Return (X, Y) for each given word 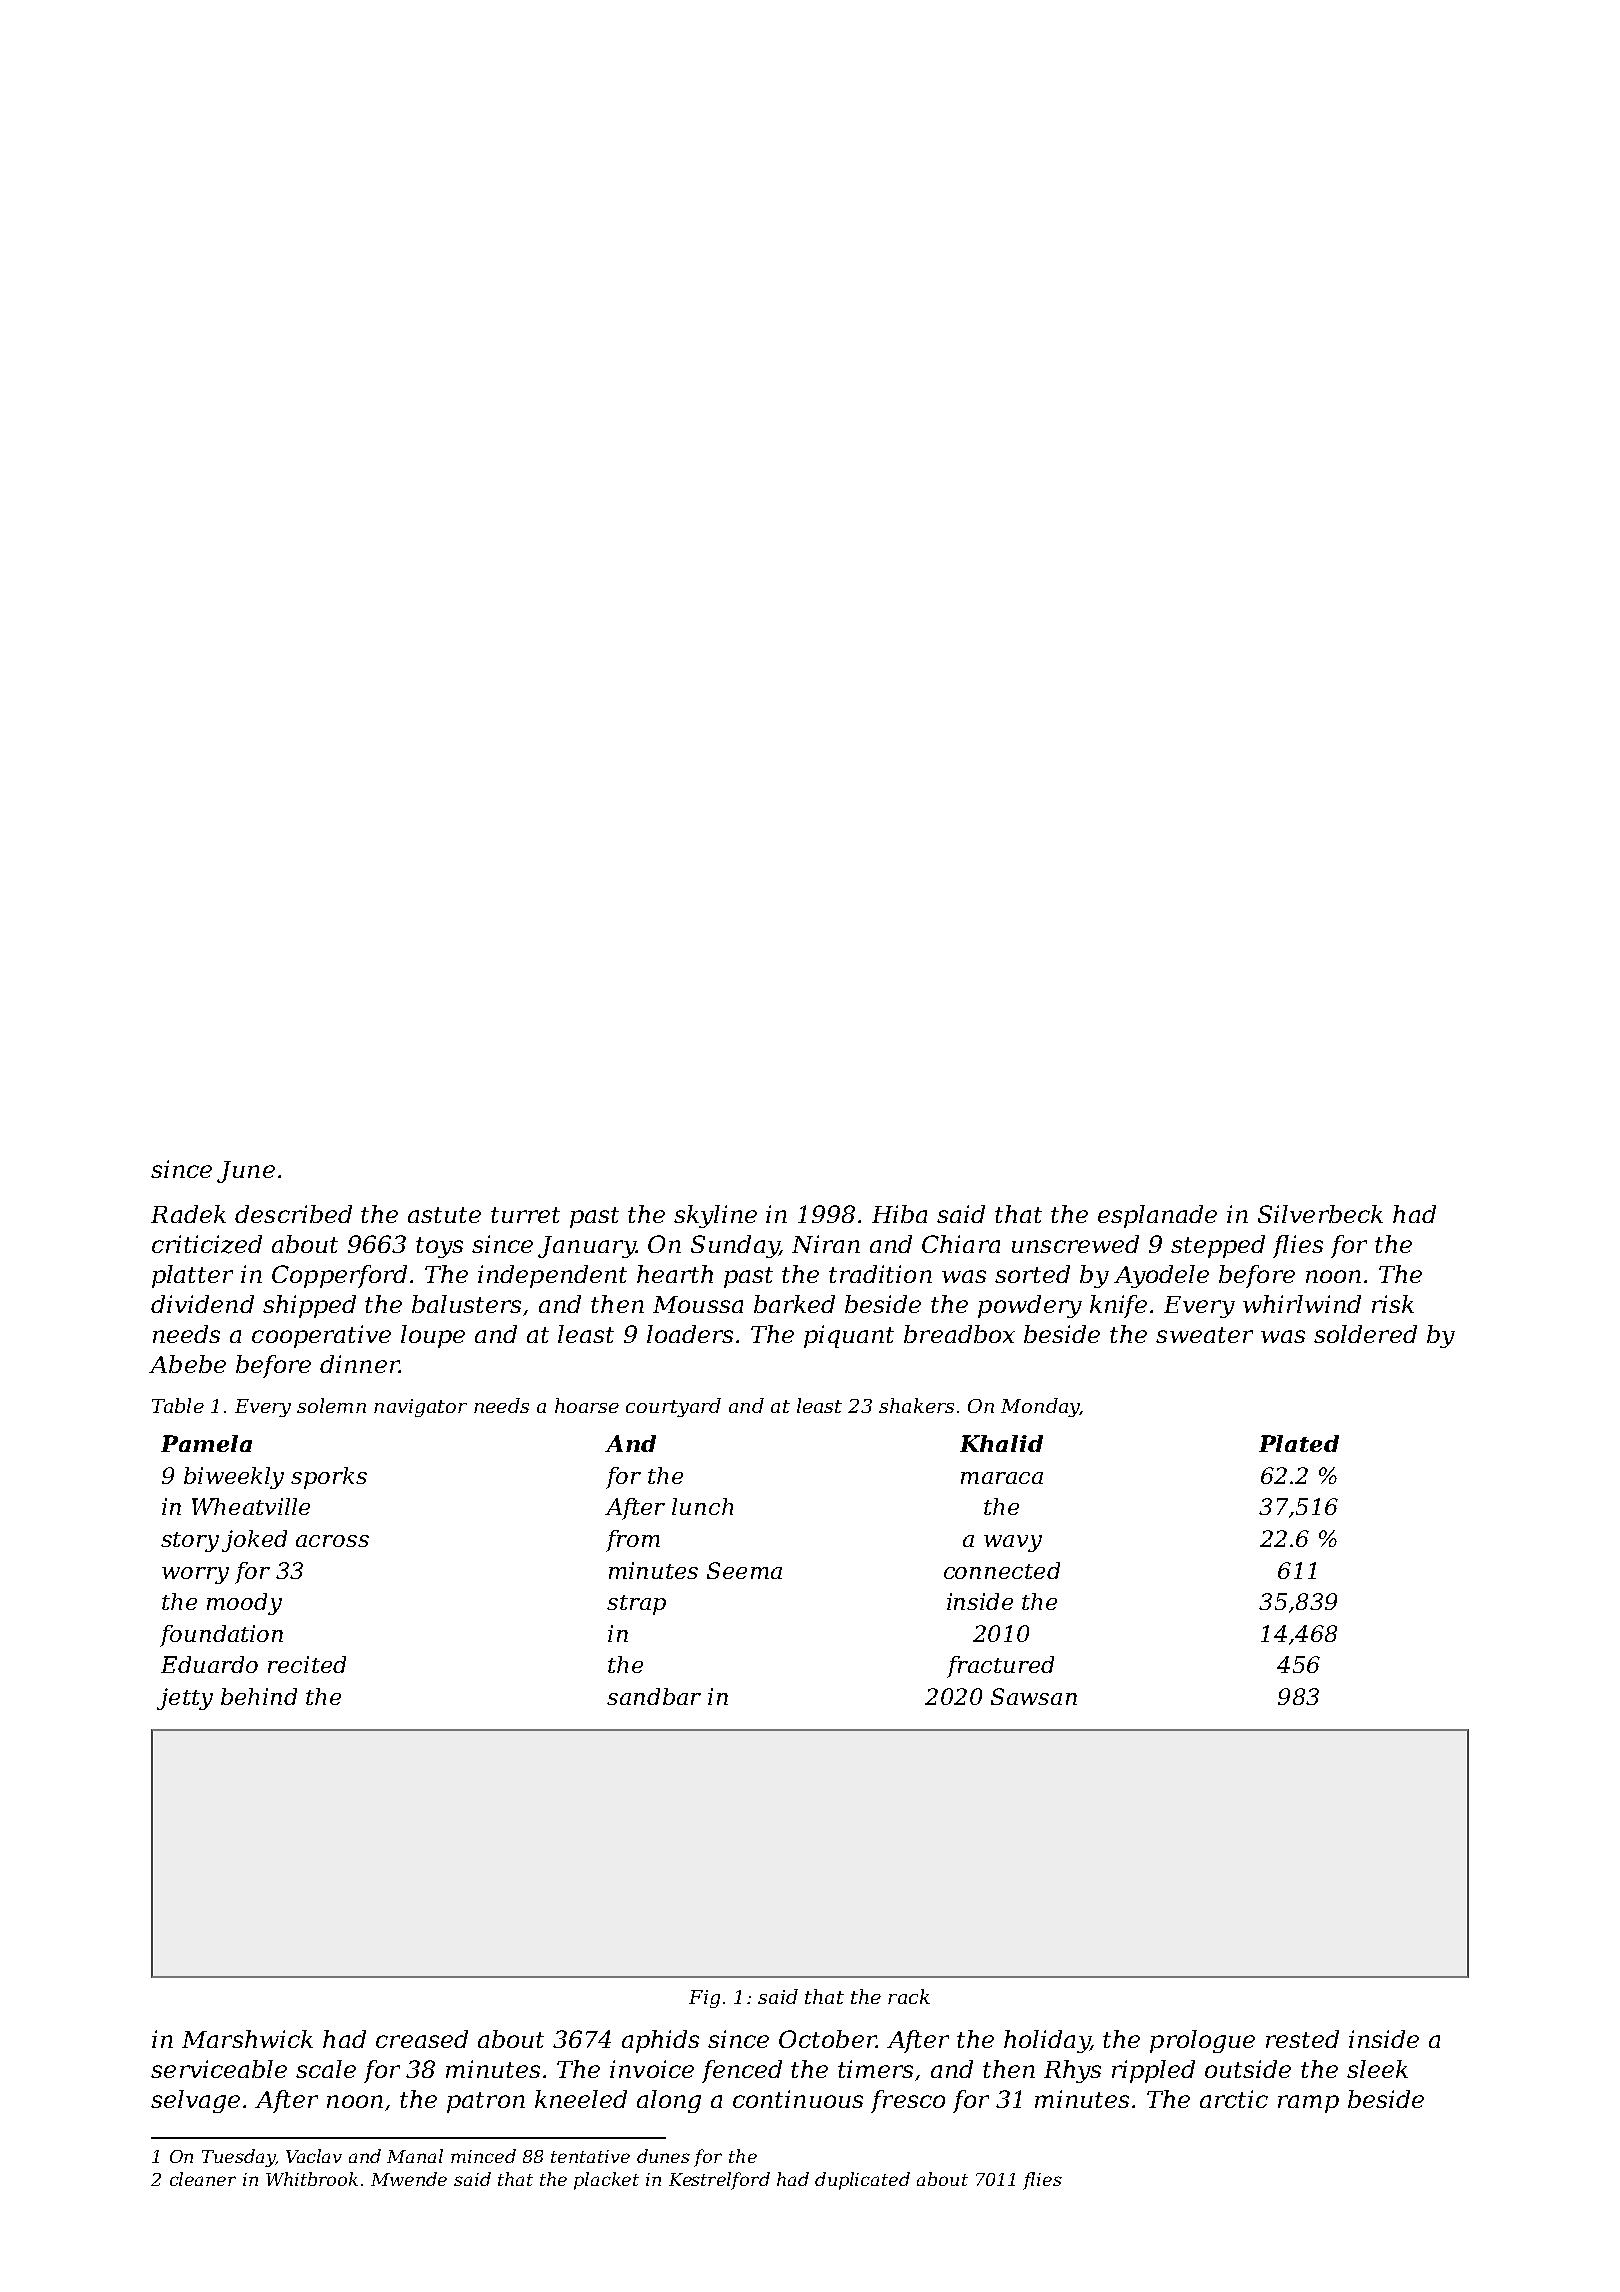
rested (1302, 2039)
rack (909, 1996)
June (246, 1172)
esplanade (1157, 1216)
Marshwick (247, 2039)
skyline (715, 1216)
